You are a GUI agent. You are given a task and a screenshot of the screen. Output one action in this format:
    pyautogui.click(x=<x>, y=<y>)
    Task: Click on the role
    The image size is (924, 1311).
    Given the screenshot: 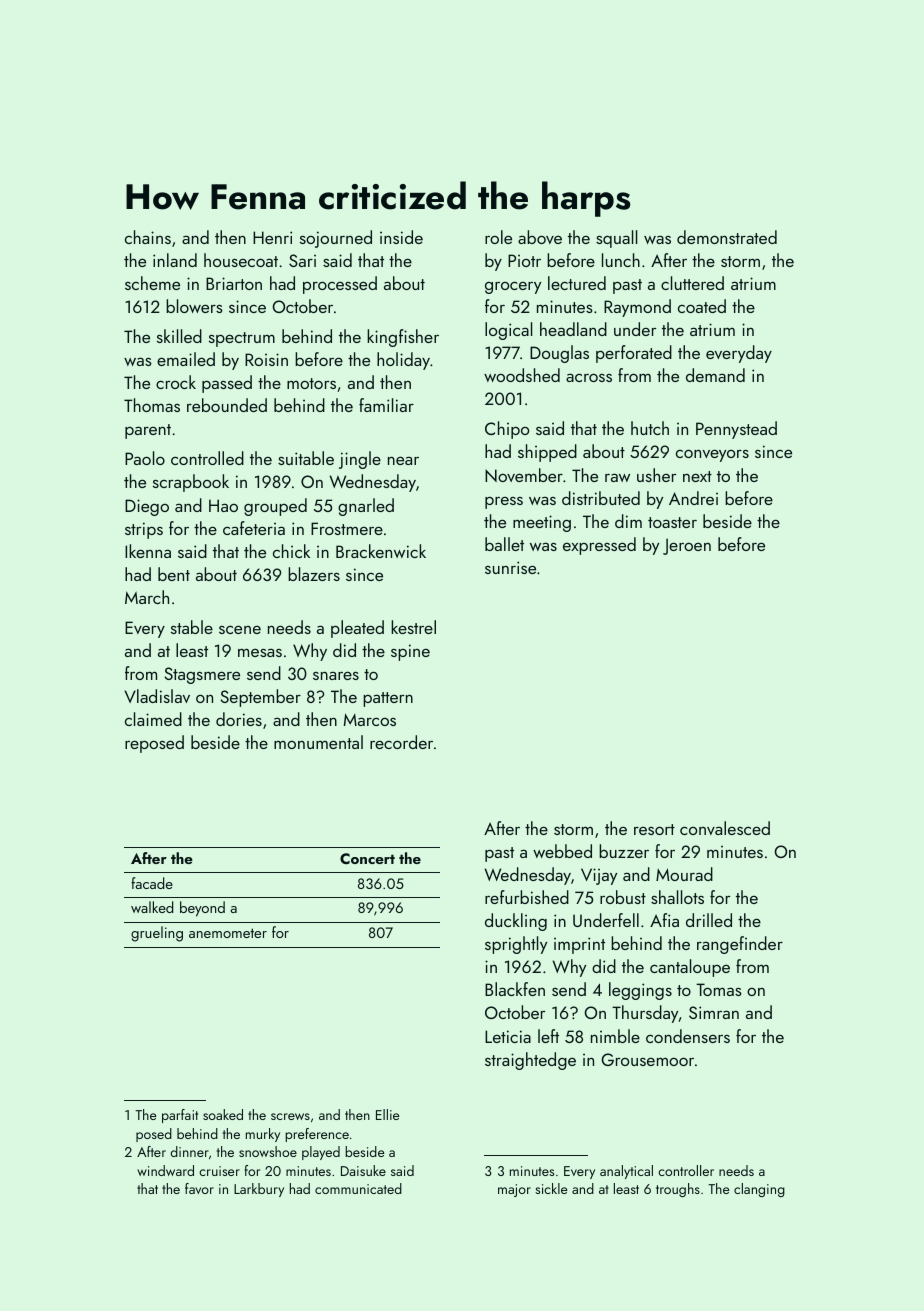 What is the action you would take?
    pyautogui.click(x=498, y=237)
